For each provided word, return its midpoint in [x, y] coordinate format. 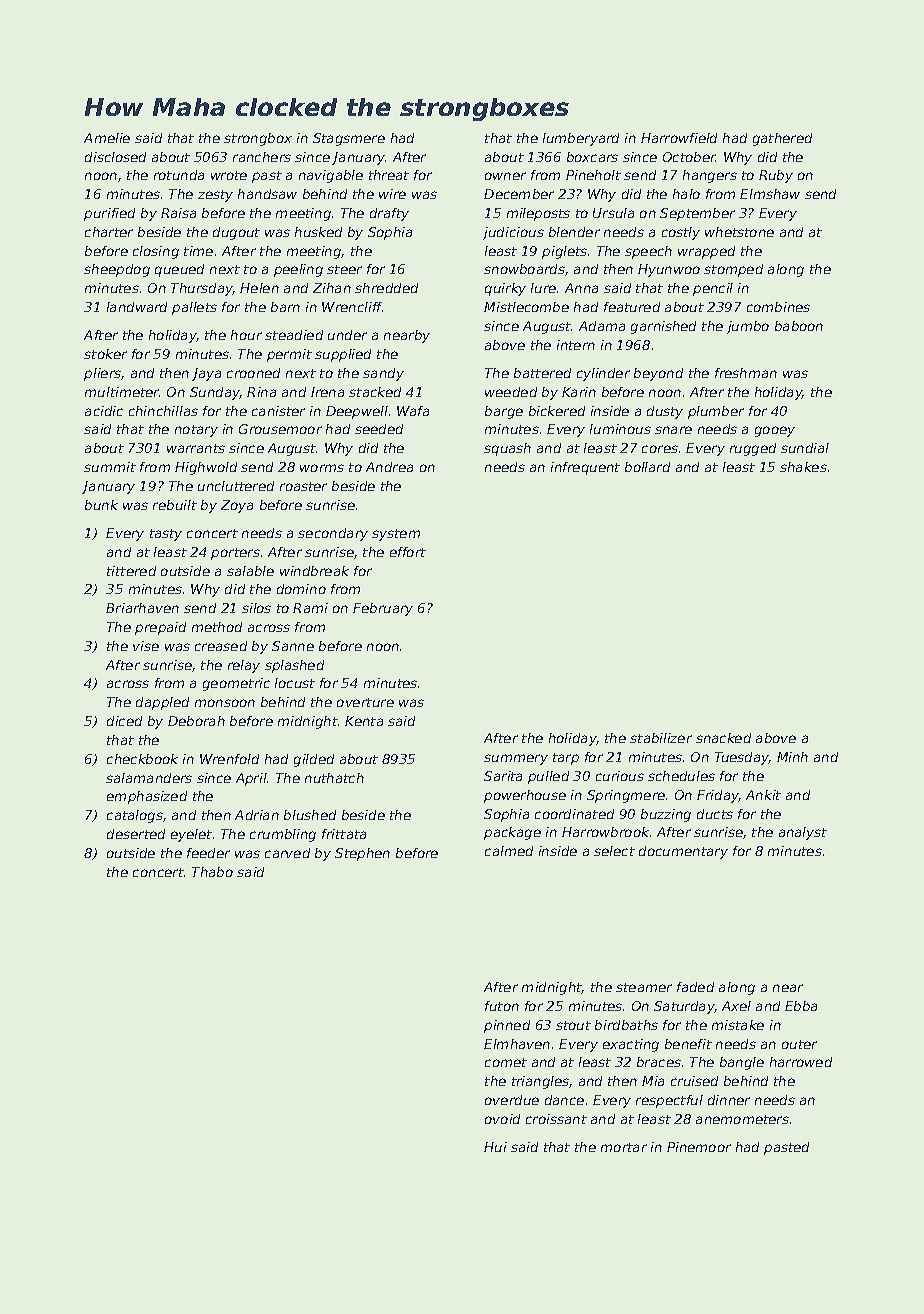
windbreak [314, 571]
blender [574, 232]
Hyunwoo [669, 270]
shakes [803, 467]
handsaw [267, 194]
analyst [803, 833]
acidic [104, 411]
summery [516, 759]
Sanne [293, 646]
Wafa [413, 411]
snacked [723, 738]
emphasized [147, 797]
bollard [647, 467]
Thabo [212, 872]
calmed [509, 851]
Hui [495, 1147]
